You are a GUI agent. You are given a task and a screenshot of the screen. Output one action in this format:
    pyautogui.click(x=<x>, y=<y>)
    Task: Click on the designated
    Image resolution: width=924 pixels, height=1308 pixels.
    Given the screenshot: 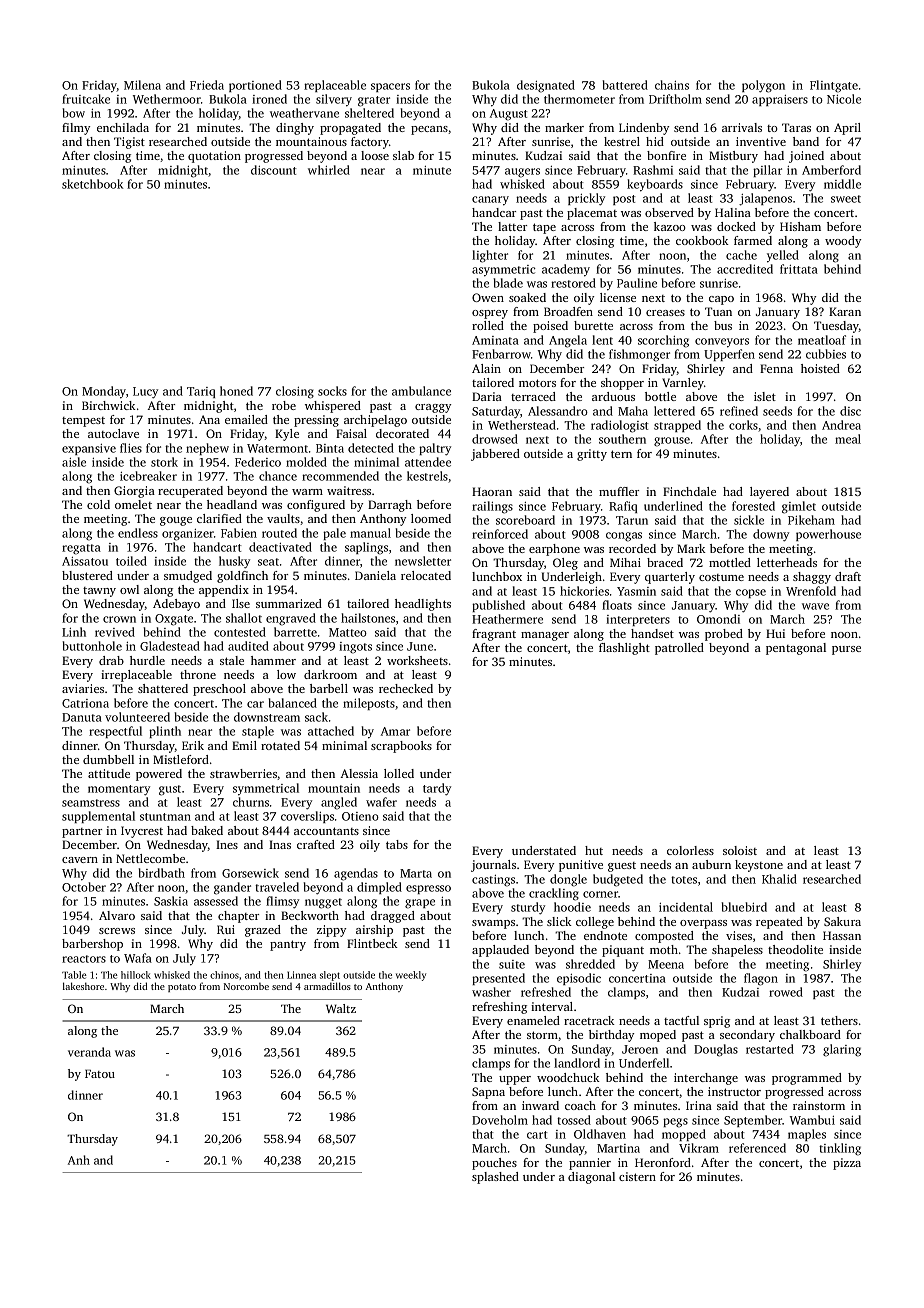 What is the action you would take?
    pyautogui.click(x=546, y=86)
